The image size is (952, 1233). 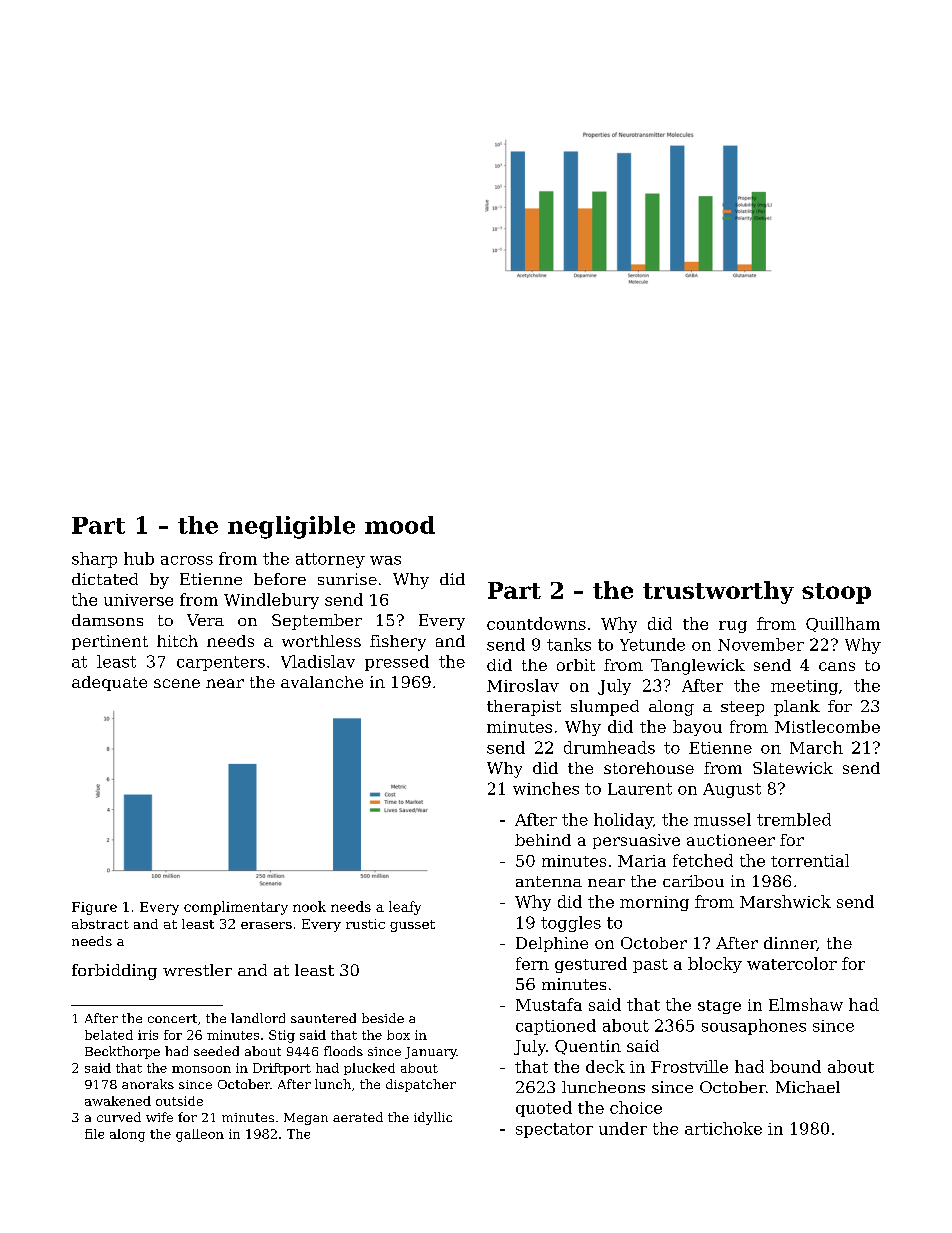 What do you see at coordinates (588, 1047) in the image?
I see `Quentin` at bounding box center [588, 1047].
